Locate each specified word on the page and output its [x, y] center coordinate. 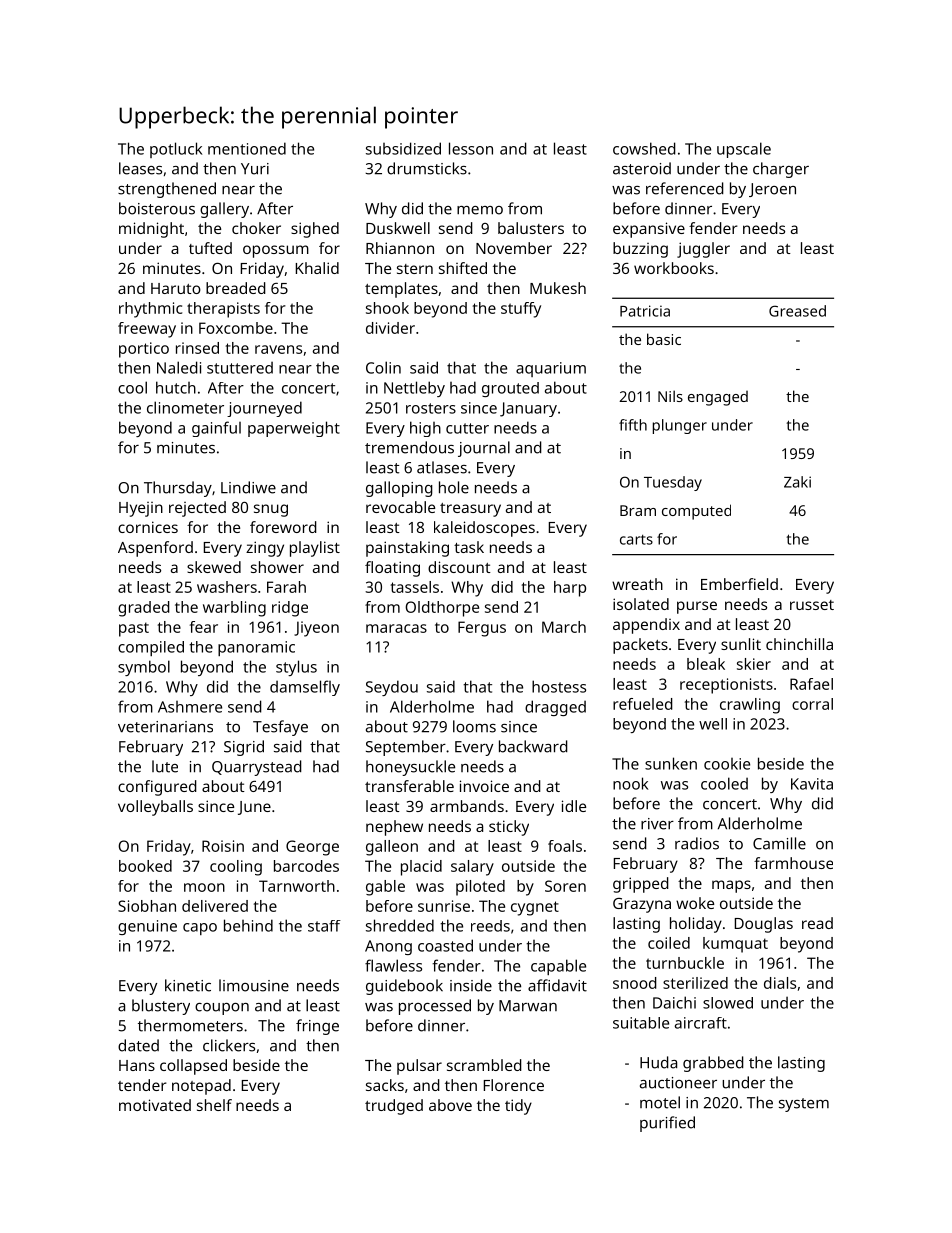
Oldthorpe [442, 609]
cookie [727, 764]
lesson [471, 148]
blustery [161, 1007]
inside [471, 985]
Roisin [223, 846]
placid [421, 868]
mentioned [247, 148]
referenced [685, 188]
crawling [750, 706]
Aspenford [155, 549]
